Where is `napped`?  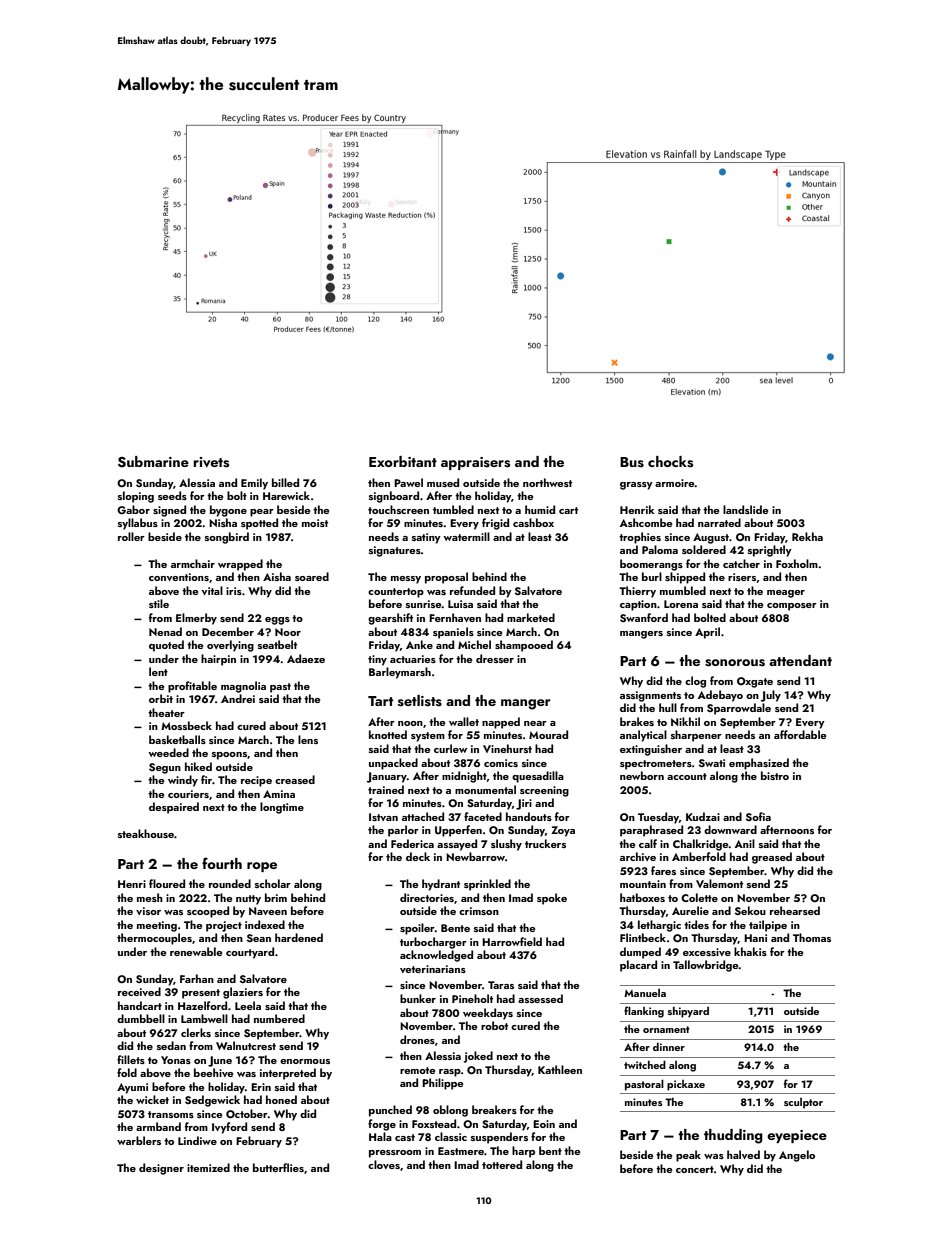
napped is located at coordinates (501, 723).
